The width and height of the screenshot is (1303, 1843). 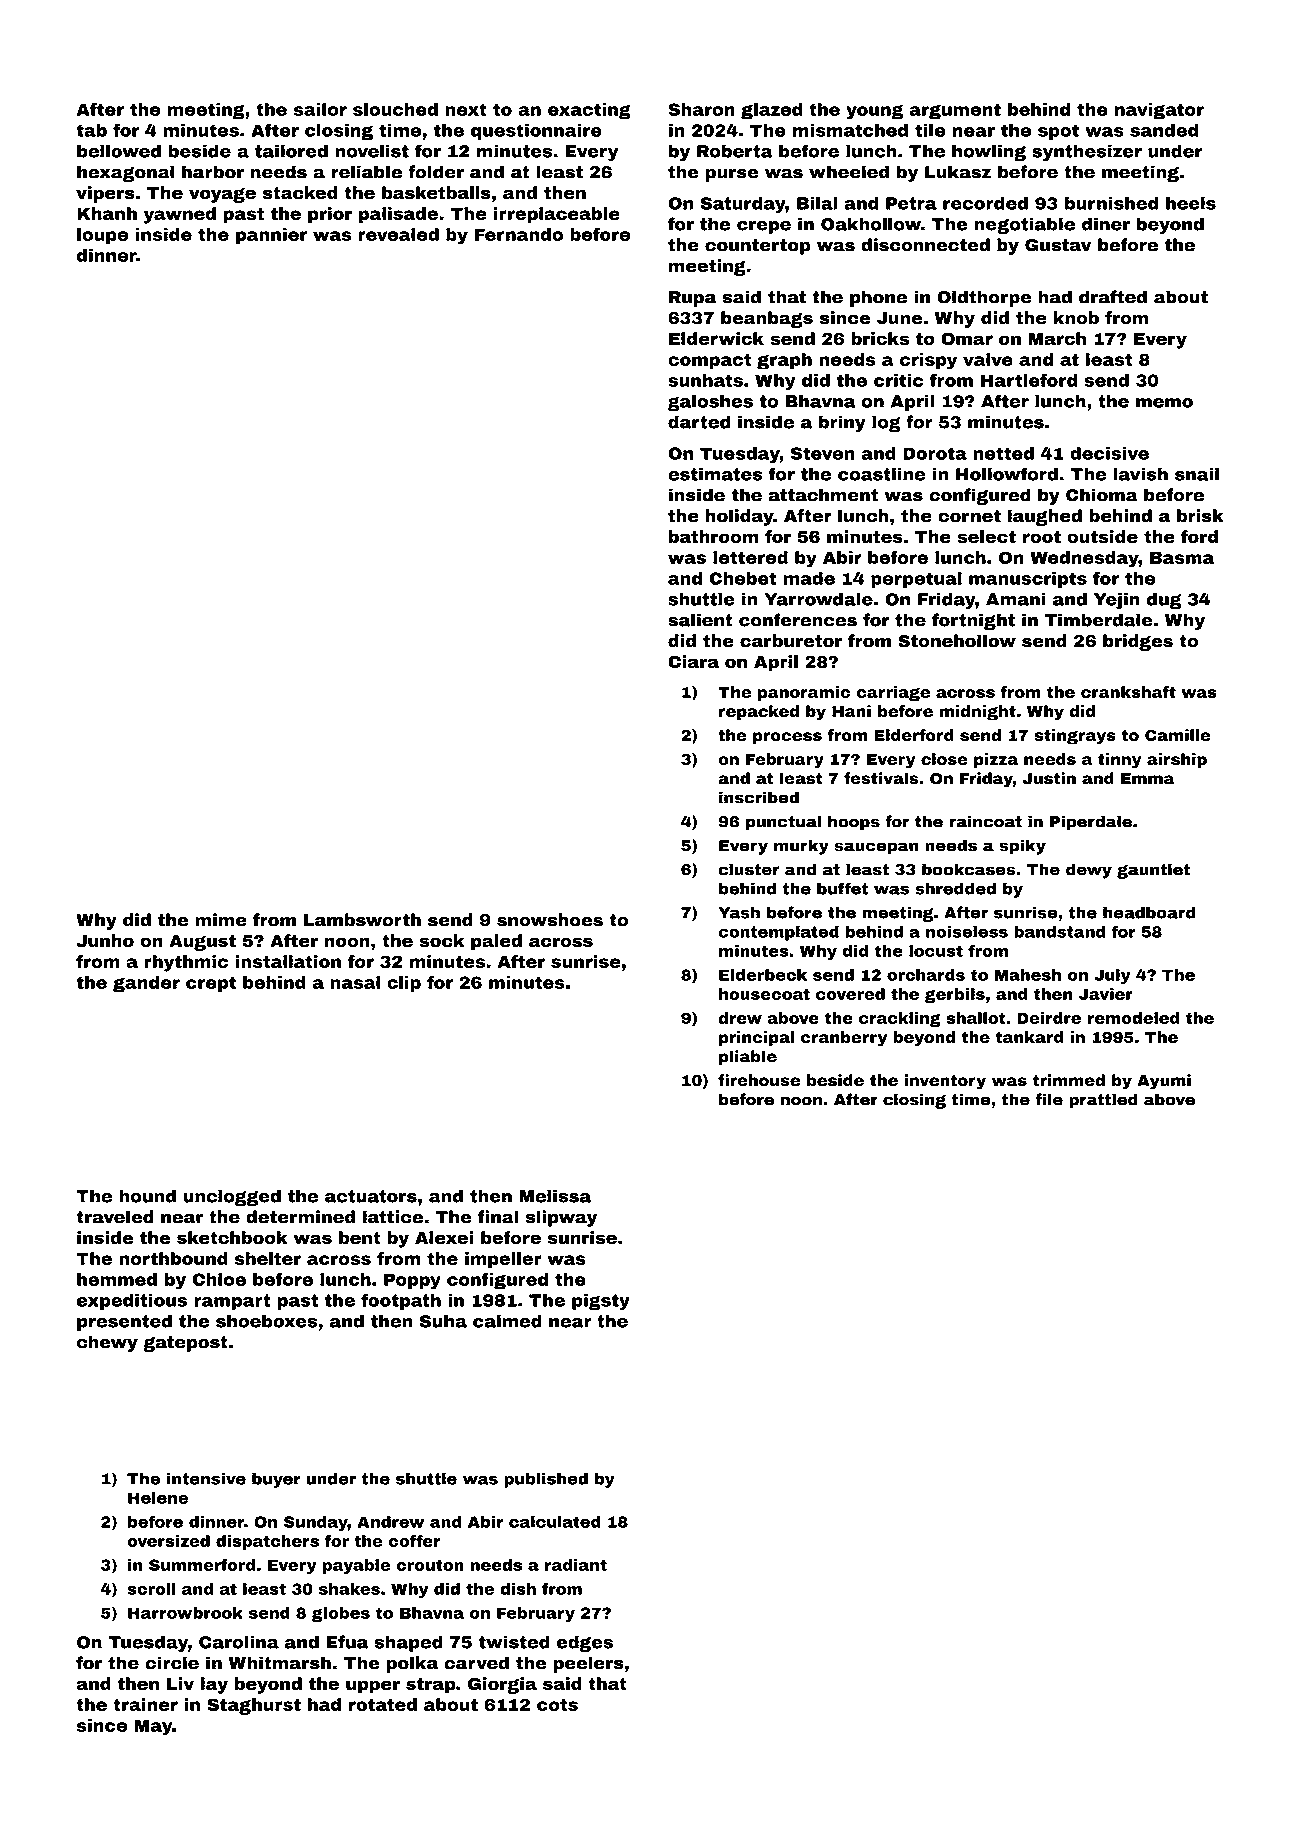 I want to click on loupe, so click(x=102, y=236).
